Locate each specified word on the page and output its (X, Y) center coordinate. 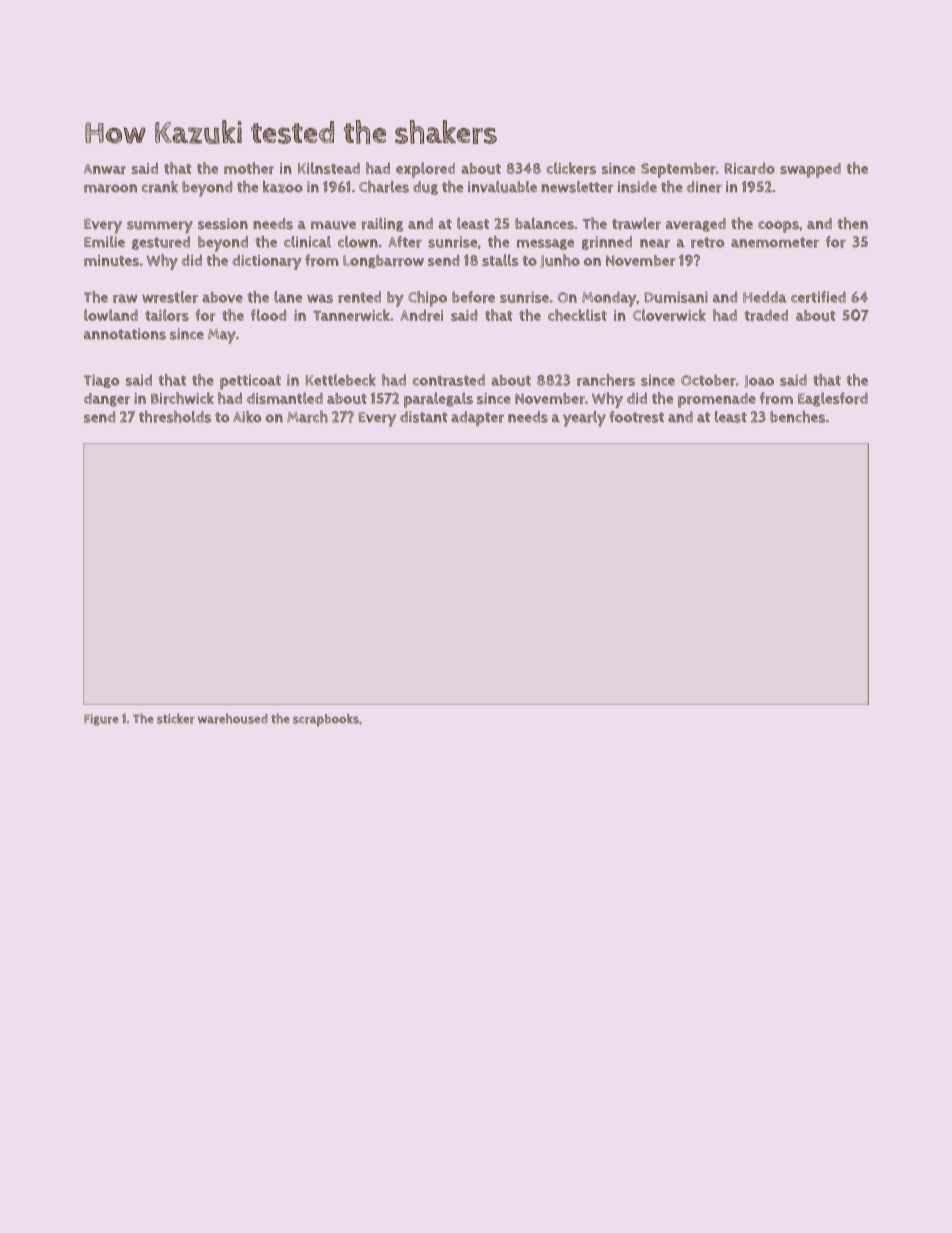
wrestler (170, 297)
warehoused (233, 718)
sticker (176, 718)
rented (359, 297)
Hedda (765, 297)
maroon (110, 188)
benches (797, 417)
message (545, 244)
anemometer (775, 242)
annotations (125, 334)
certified (818, 297)
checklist (577, 315)
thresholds (175, 417)
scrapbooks (326, 720)
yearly (584, 419)
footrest (636, 417)
